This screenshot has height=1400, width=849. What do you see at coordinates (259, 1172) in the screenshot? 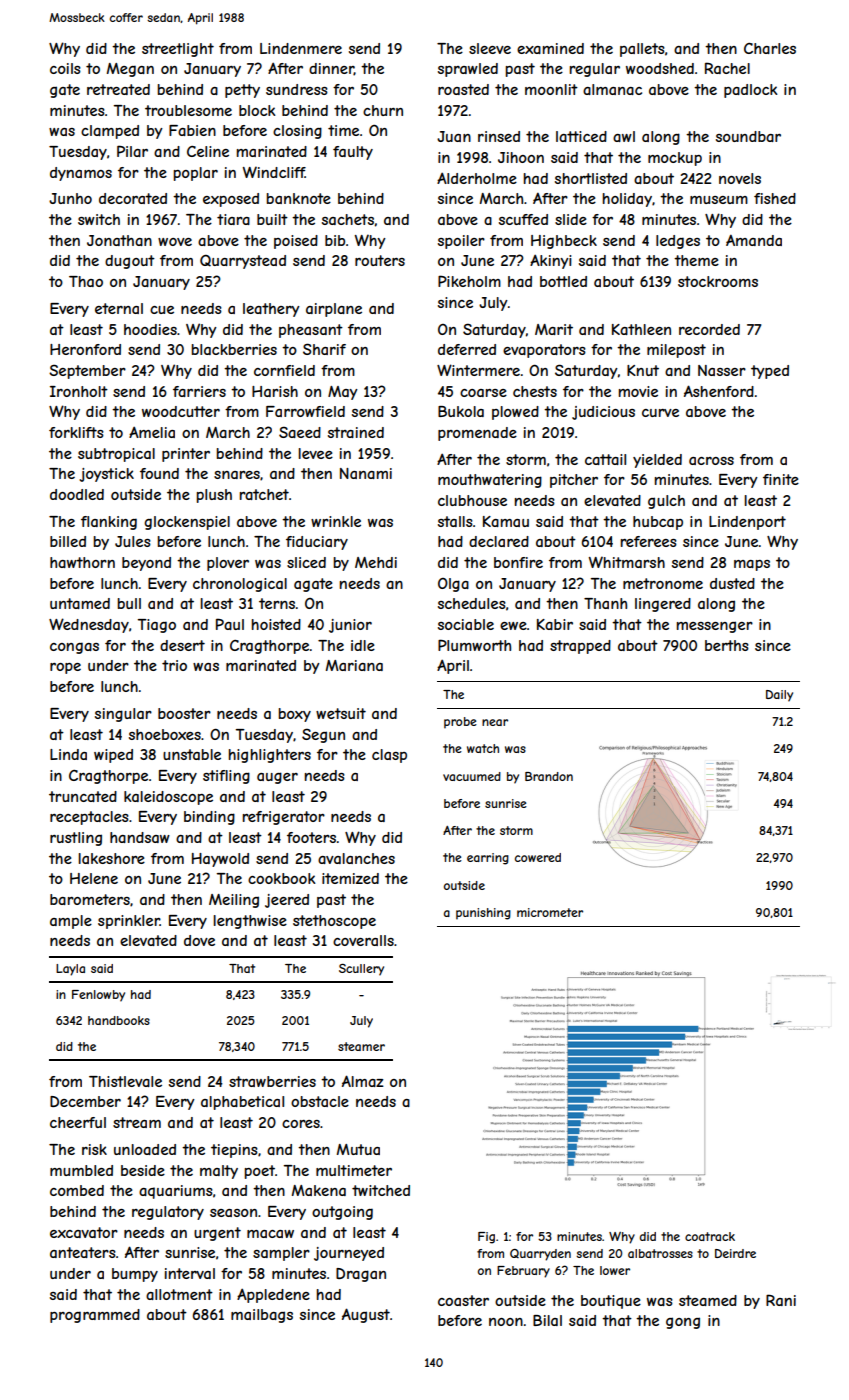
I see `poet` at bounding box center [259, 1172].
